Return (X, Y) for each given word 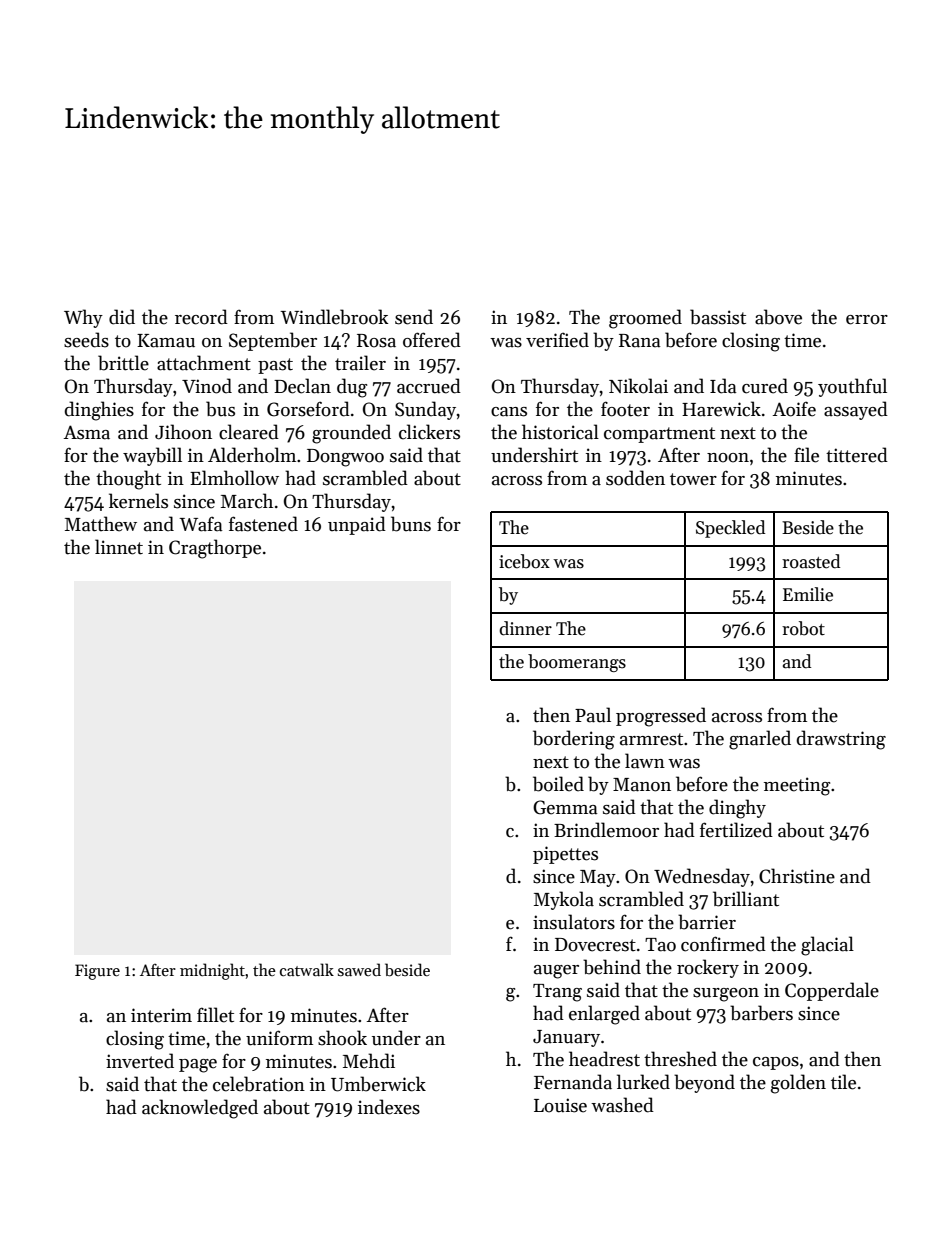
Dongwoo (345, 458)
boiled (558, 784)
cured (765, 386)
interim (161, 1015)
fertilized (736, 830)
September (273, 341)
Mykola (564, 900)
